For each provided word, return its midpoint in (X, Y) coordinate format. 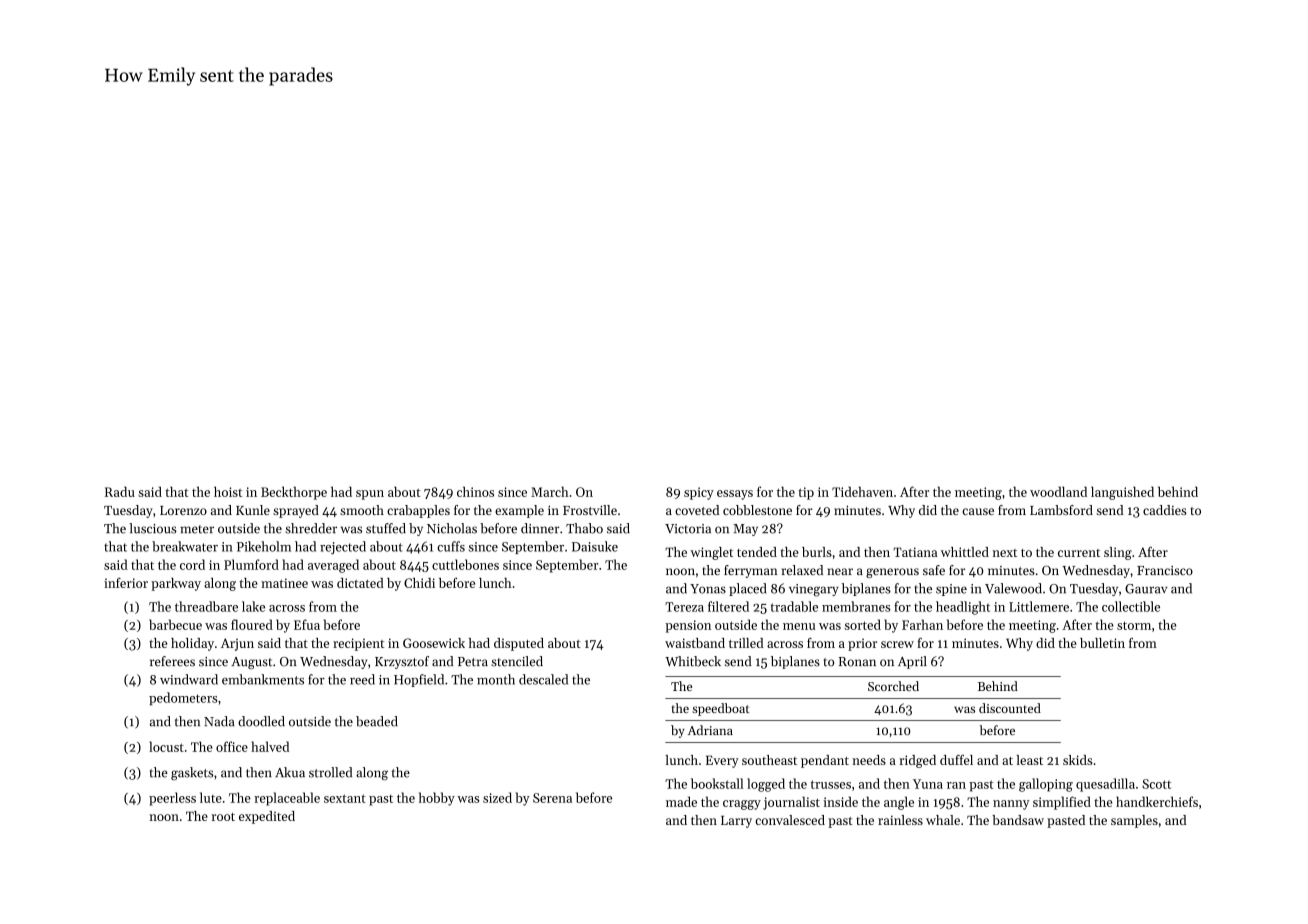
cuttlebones (465, 564)
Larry (736, 822)
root (223, 817)
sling (1118, 553)
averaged (333, 566)
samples (1134, 821)
